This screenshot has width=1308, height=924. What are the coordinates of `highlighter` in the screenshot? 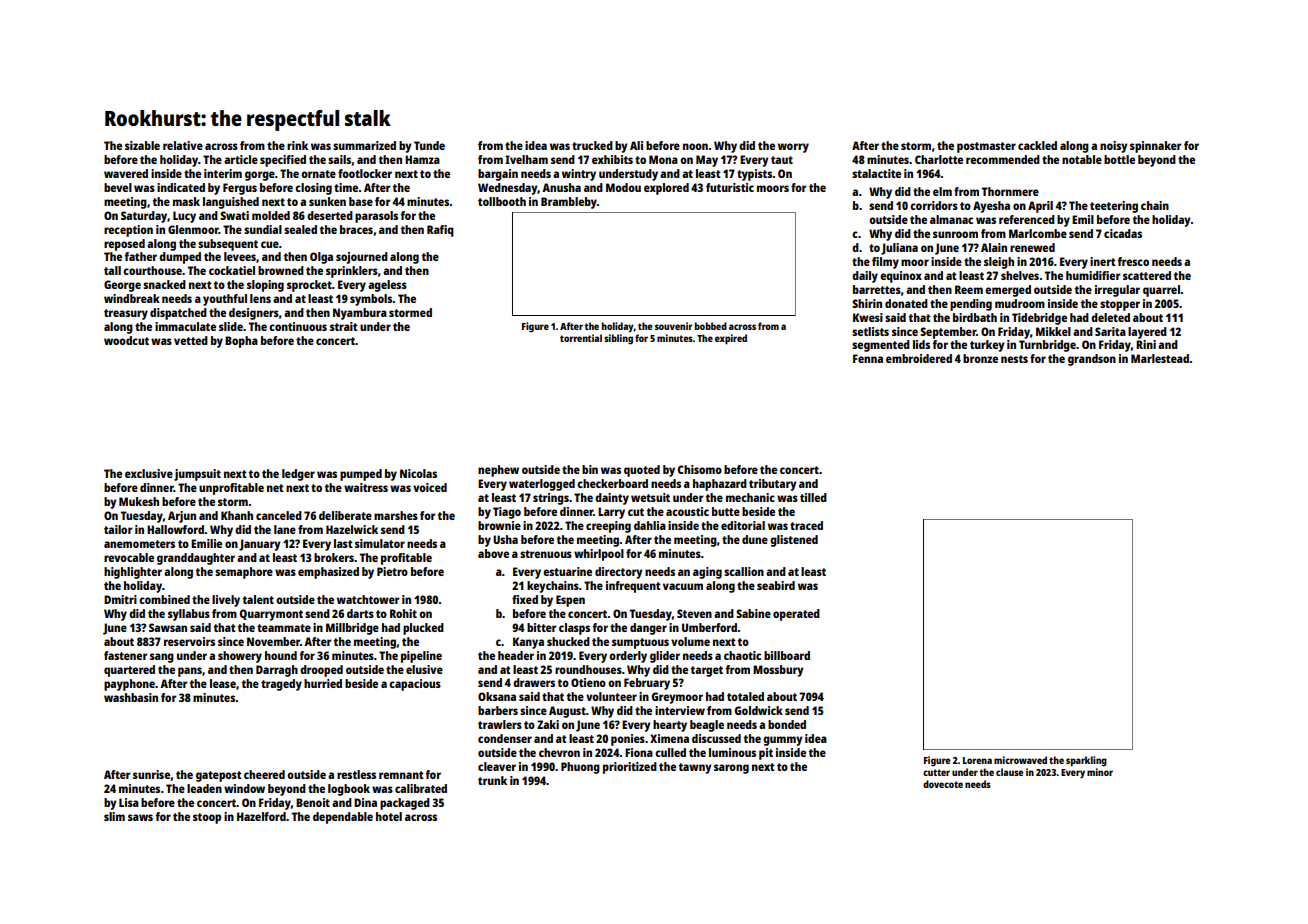 It's located at (133, 573).
